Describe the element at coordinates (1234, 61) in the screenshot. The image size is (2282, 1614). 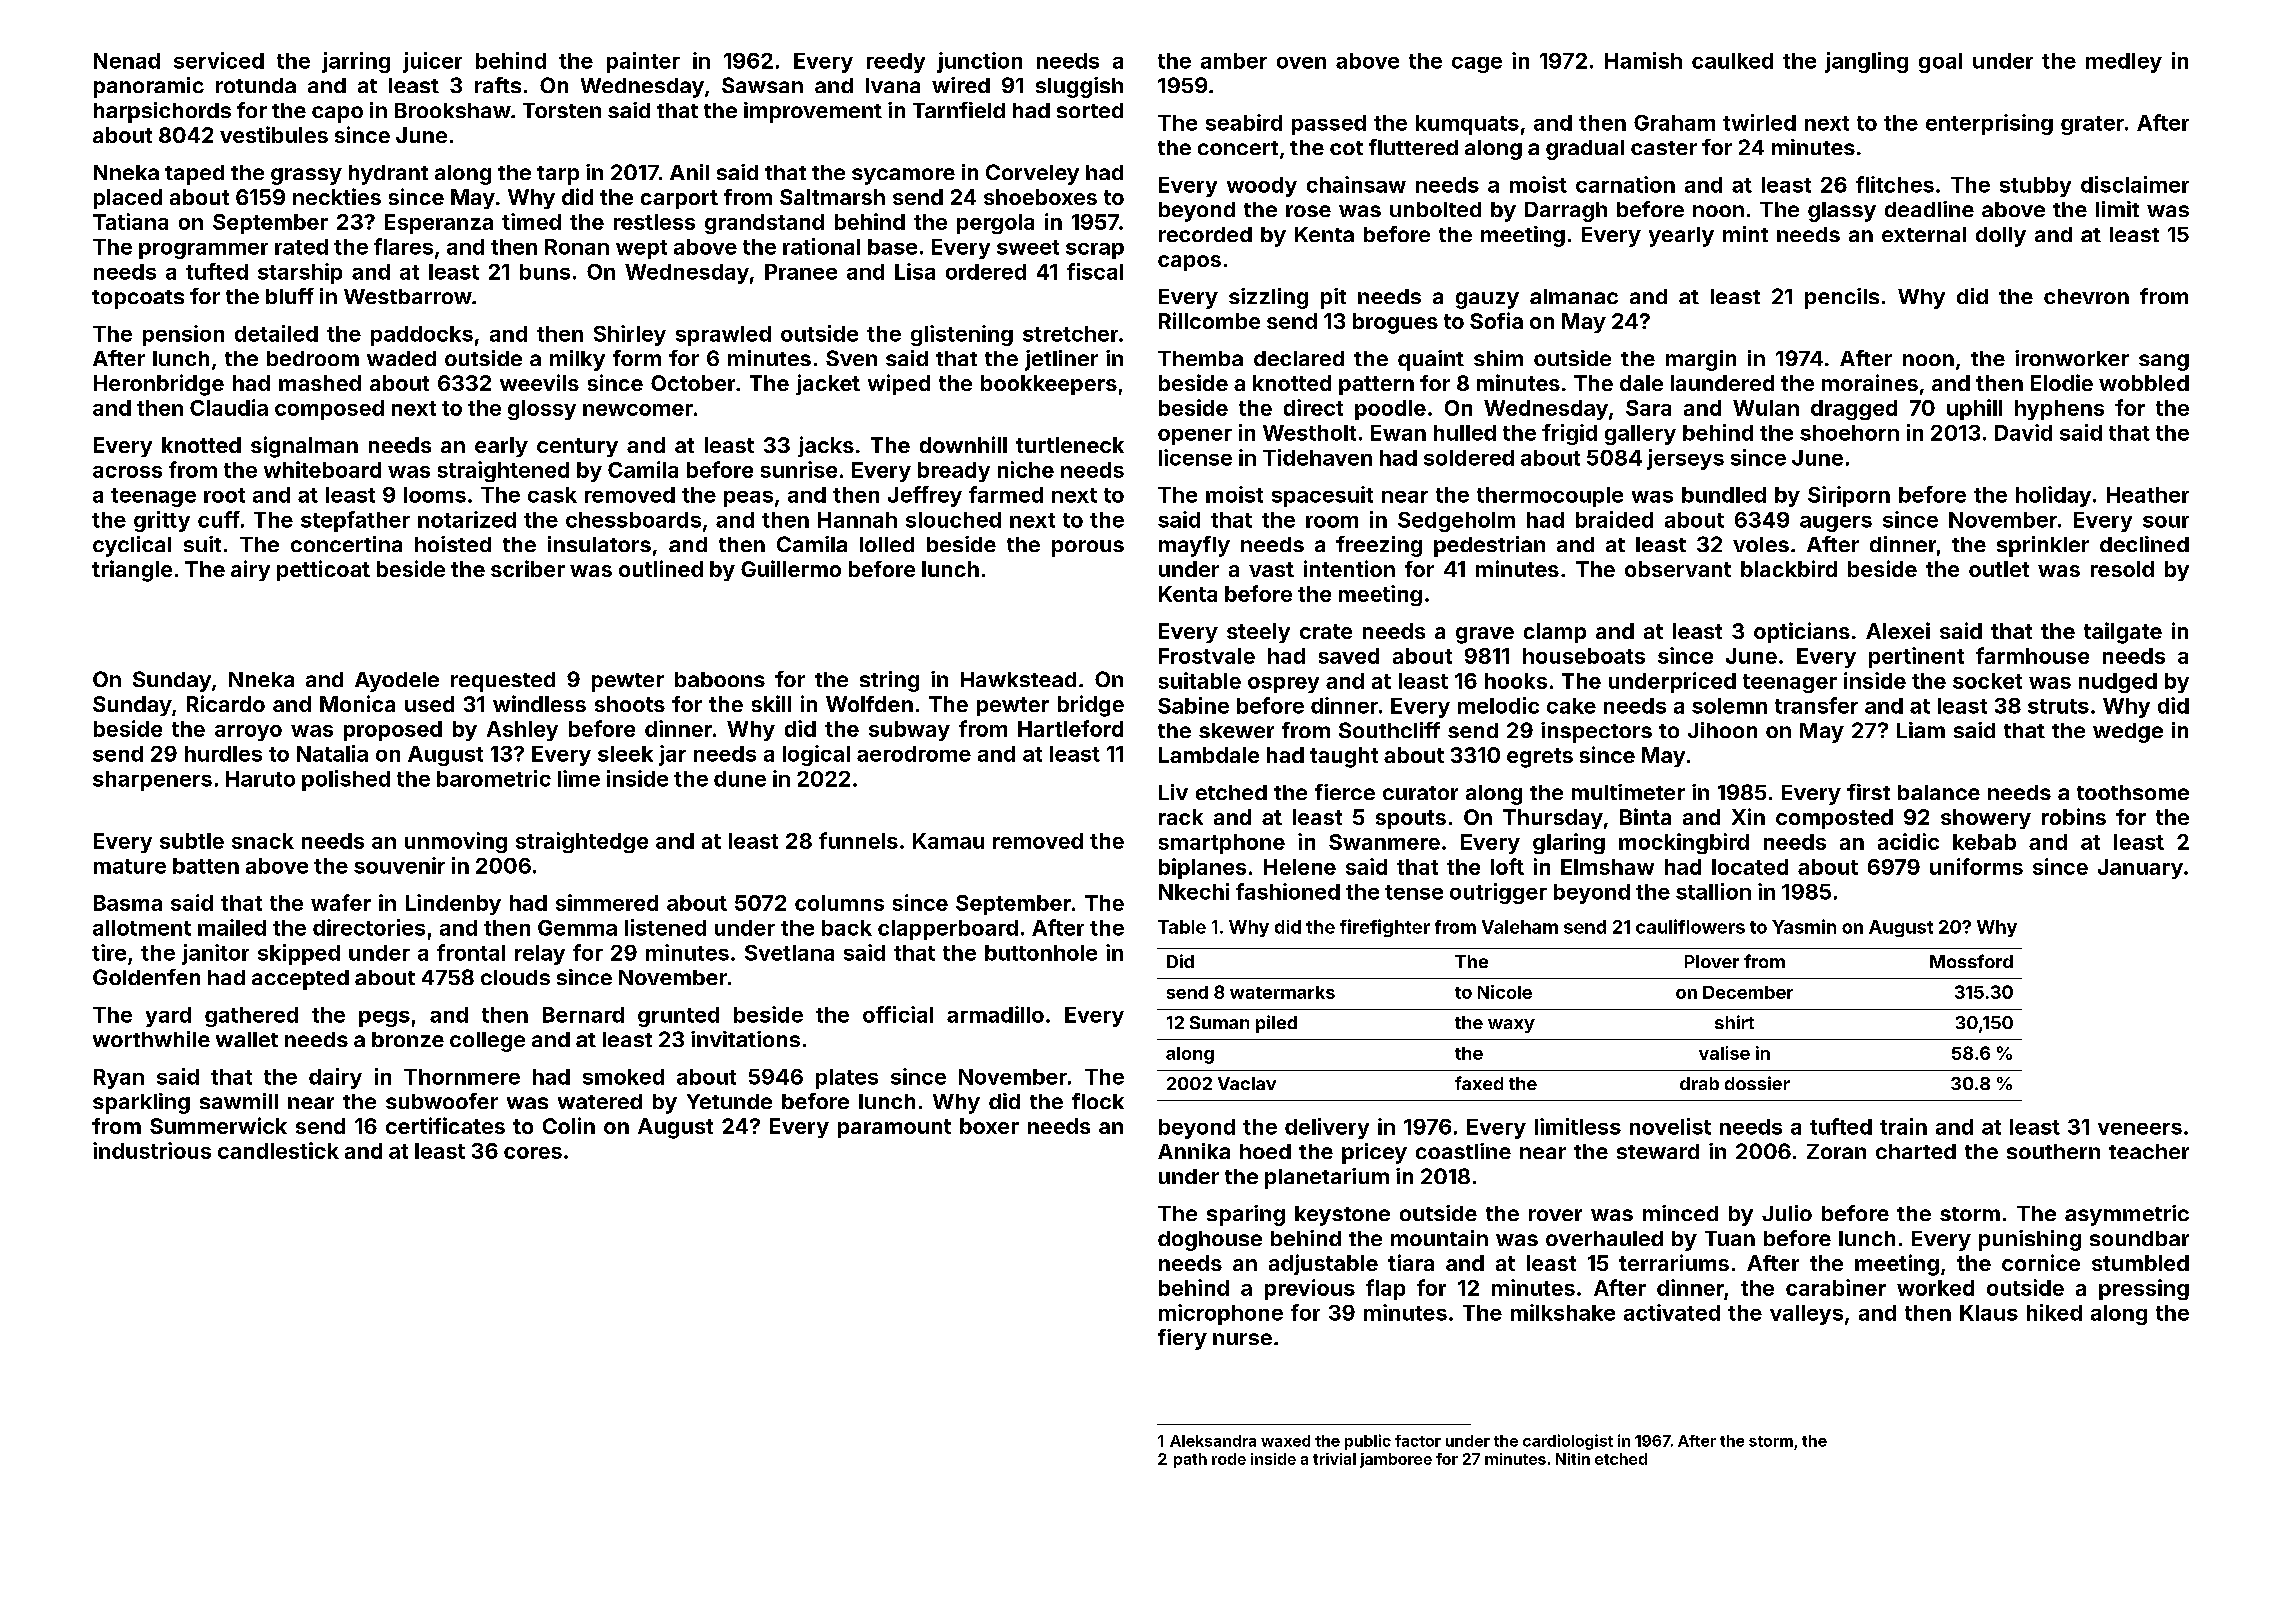
I see `amber` at that location.
